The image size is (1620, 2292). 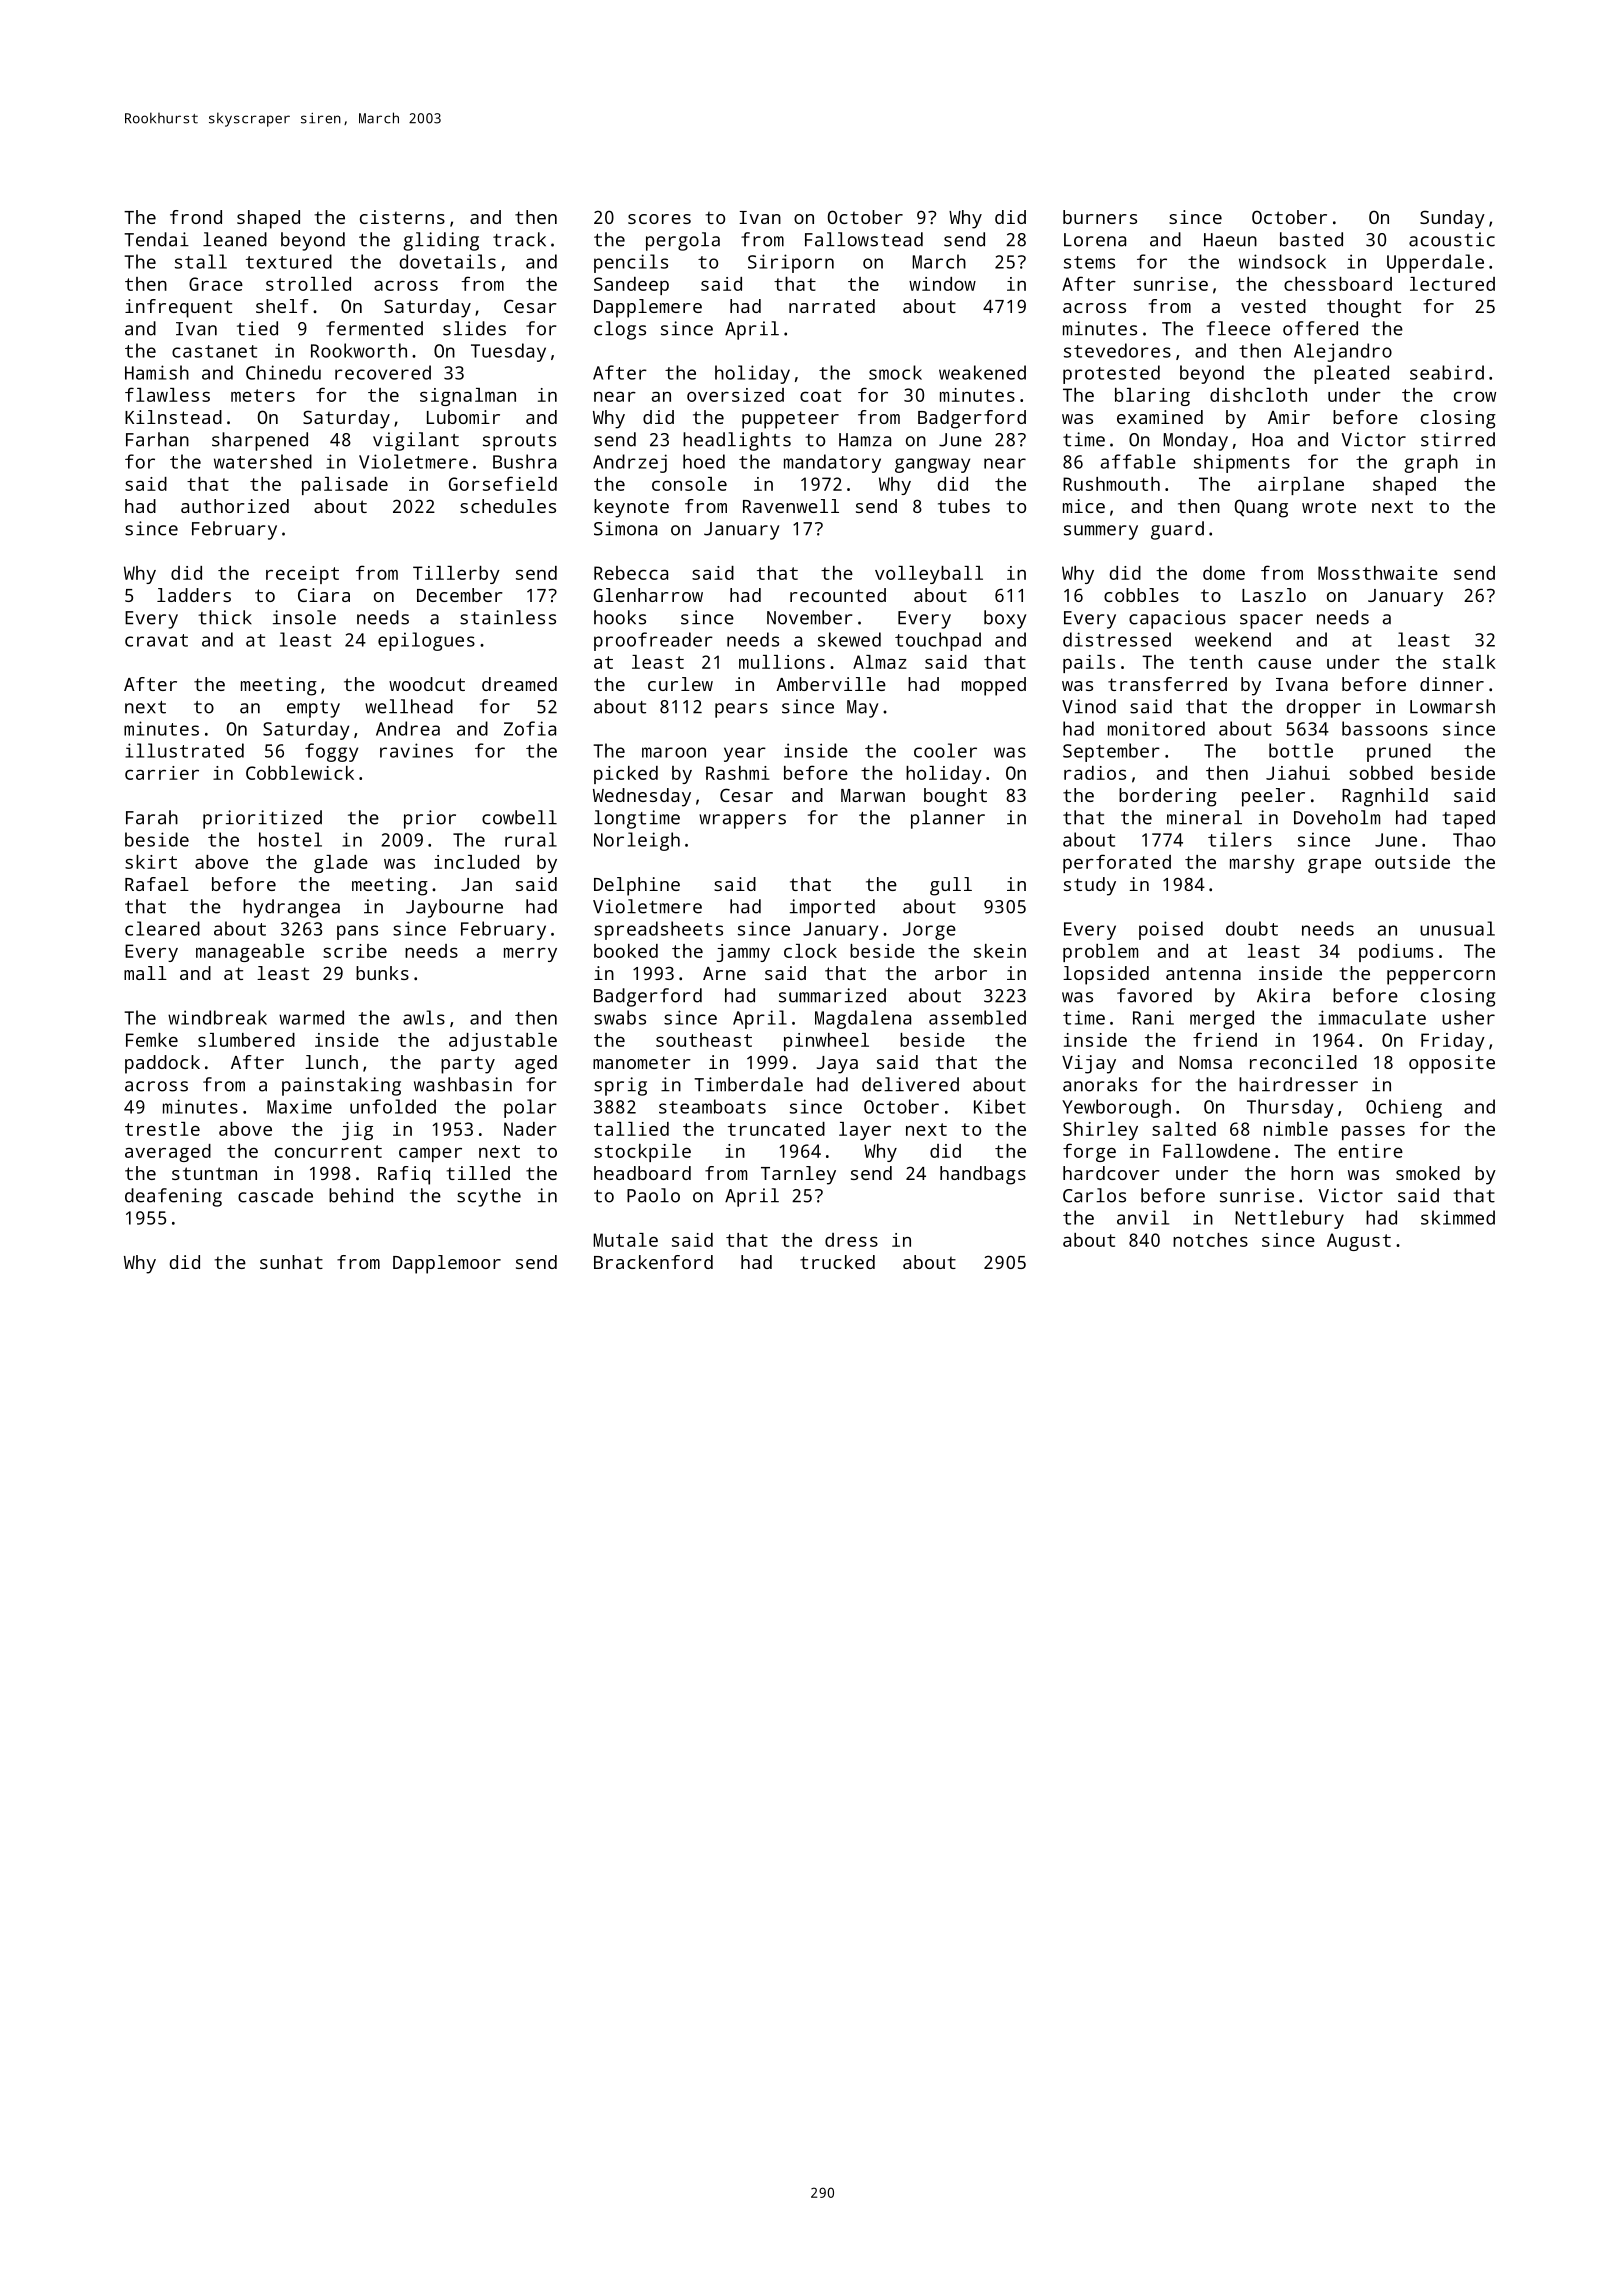 I want to click on skewed, so click(x=849, y=639).
